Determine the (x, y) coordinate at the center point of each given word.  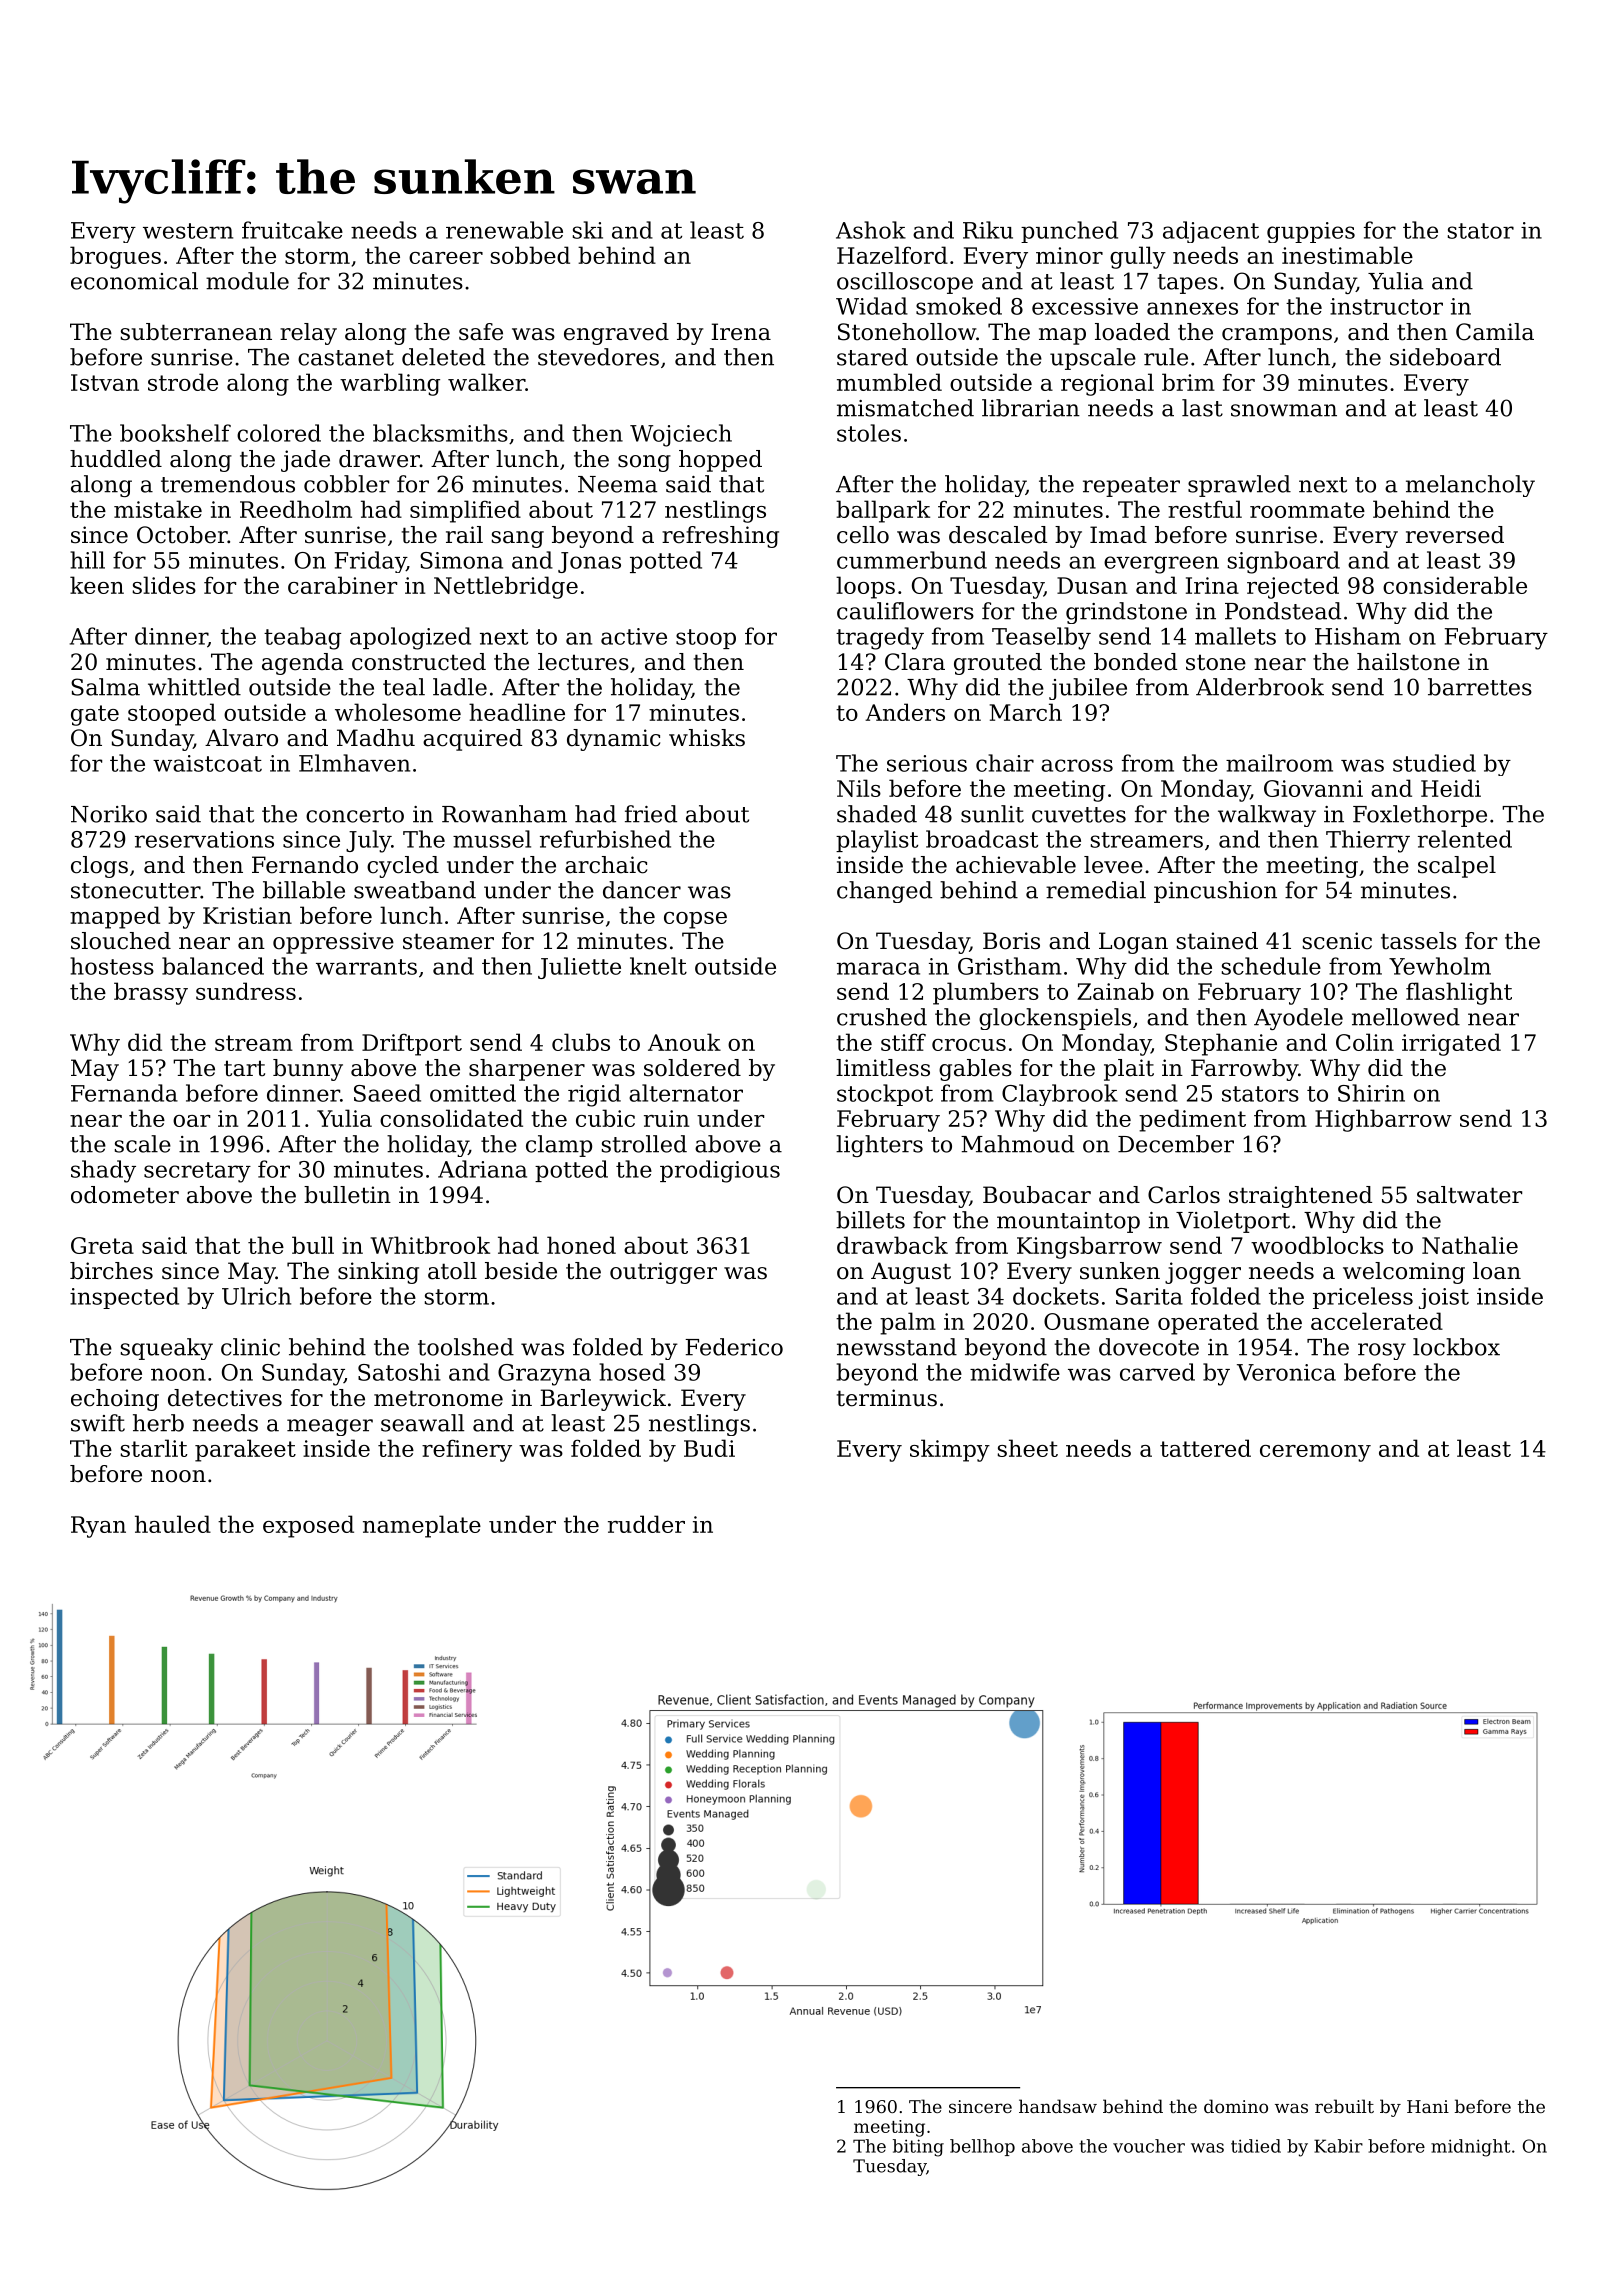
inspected (124, 1298)
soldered (692, 1068)
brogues (115, 257)
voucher (1149, 2146)
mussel (492, 839)
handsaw (1058, 2106)
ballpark (883, 511)
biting (918, 2148)
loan (1497, 1271)
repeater (1131, 487)
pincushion (1215, 892)
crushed (882, 1017)
